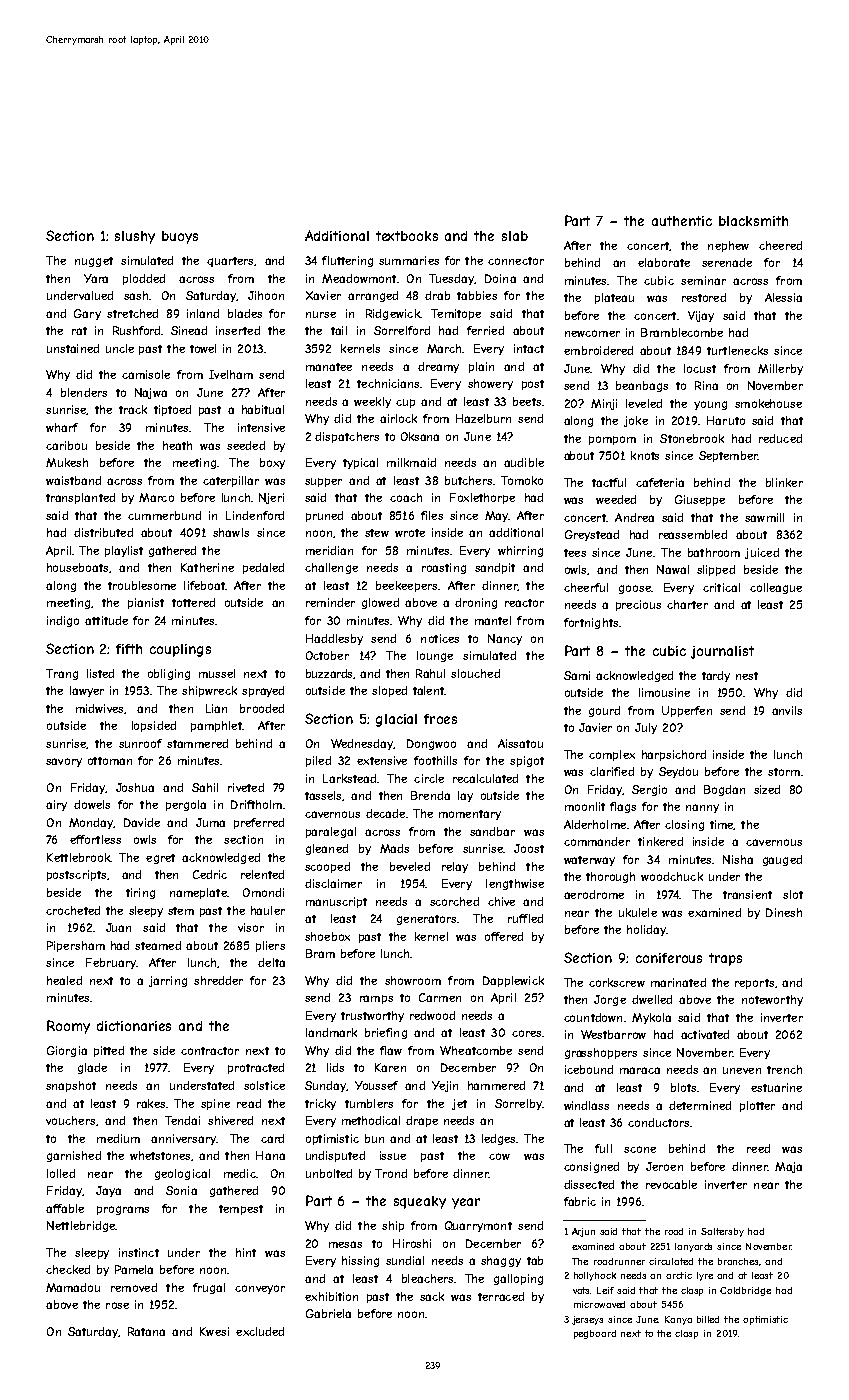 The width and height of the page is (849, 1400). Describe the element at coordinates (240, 1173) in the page. I see `medic` at that location.
